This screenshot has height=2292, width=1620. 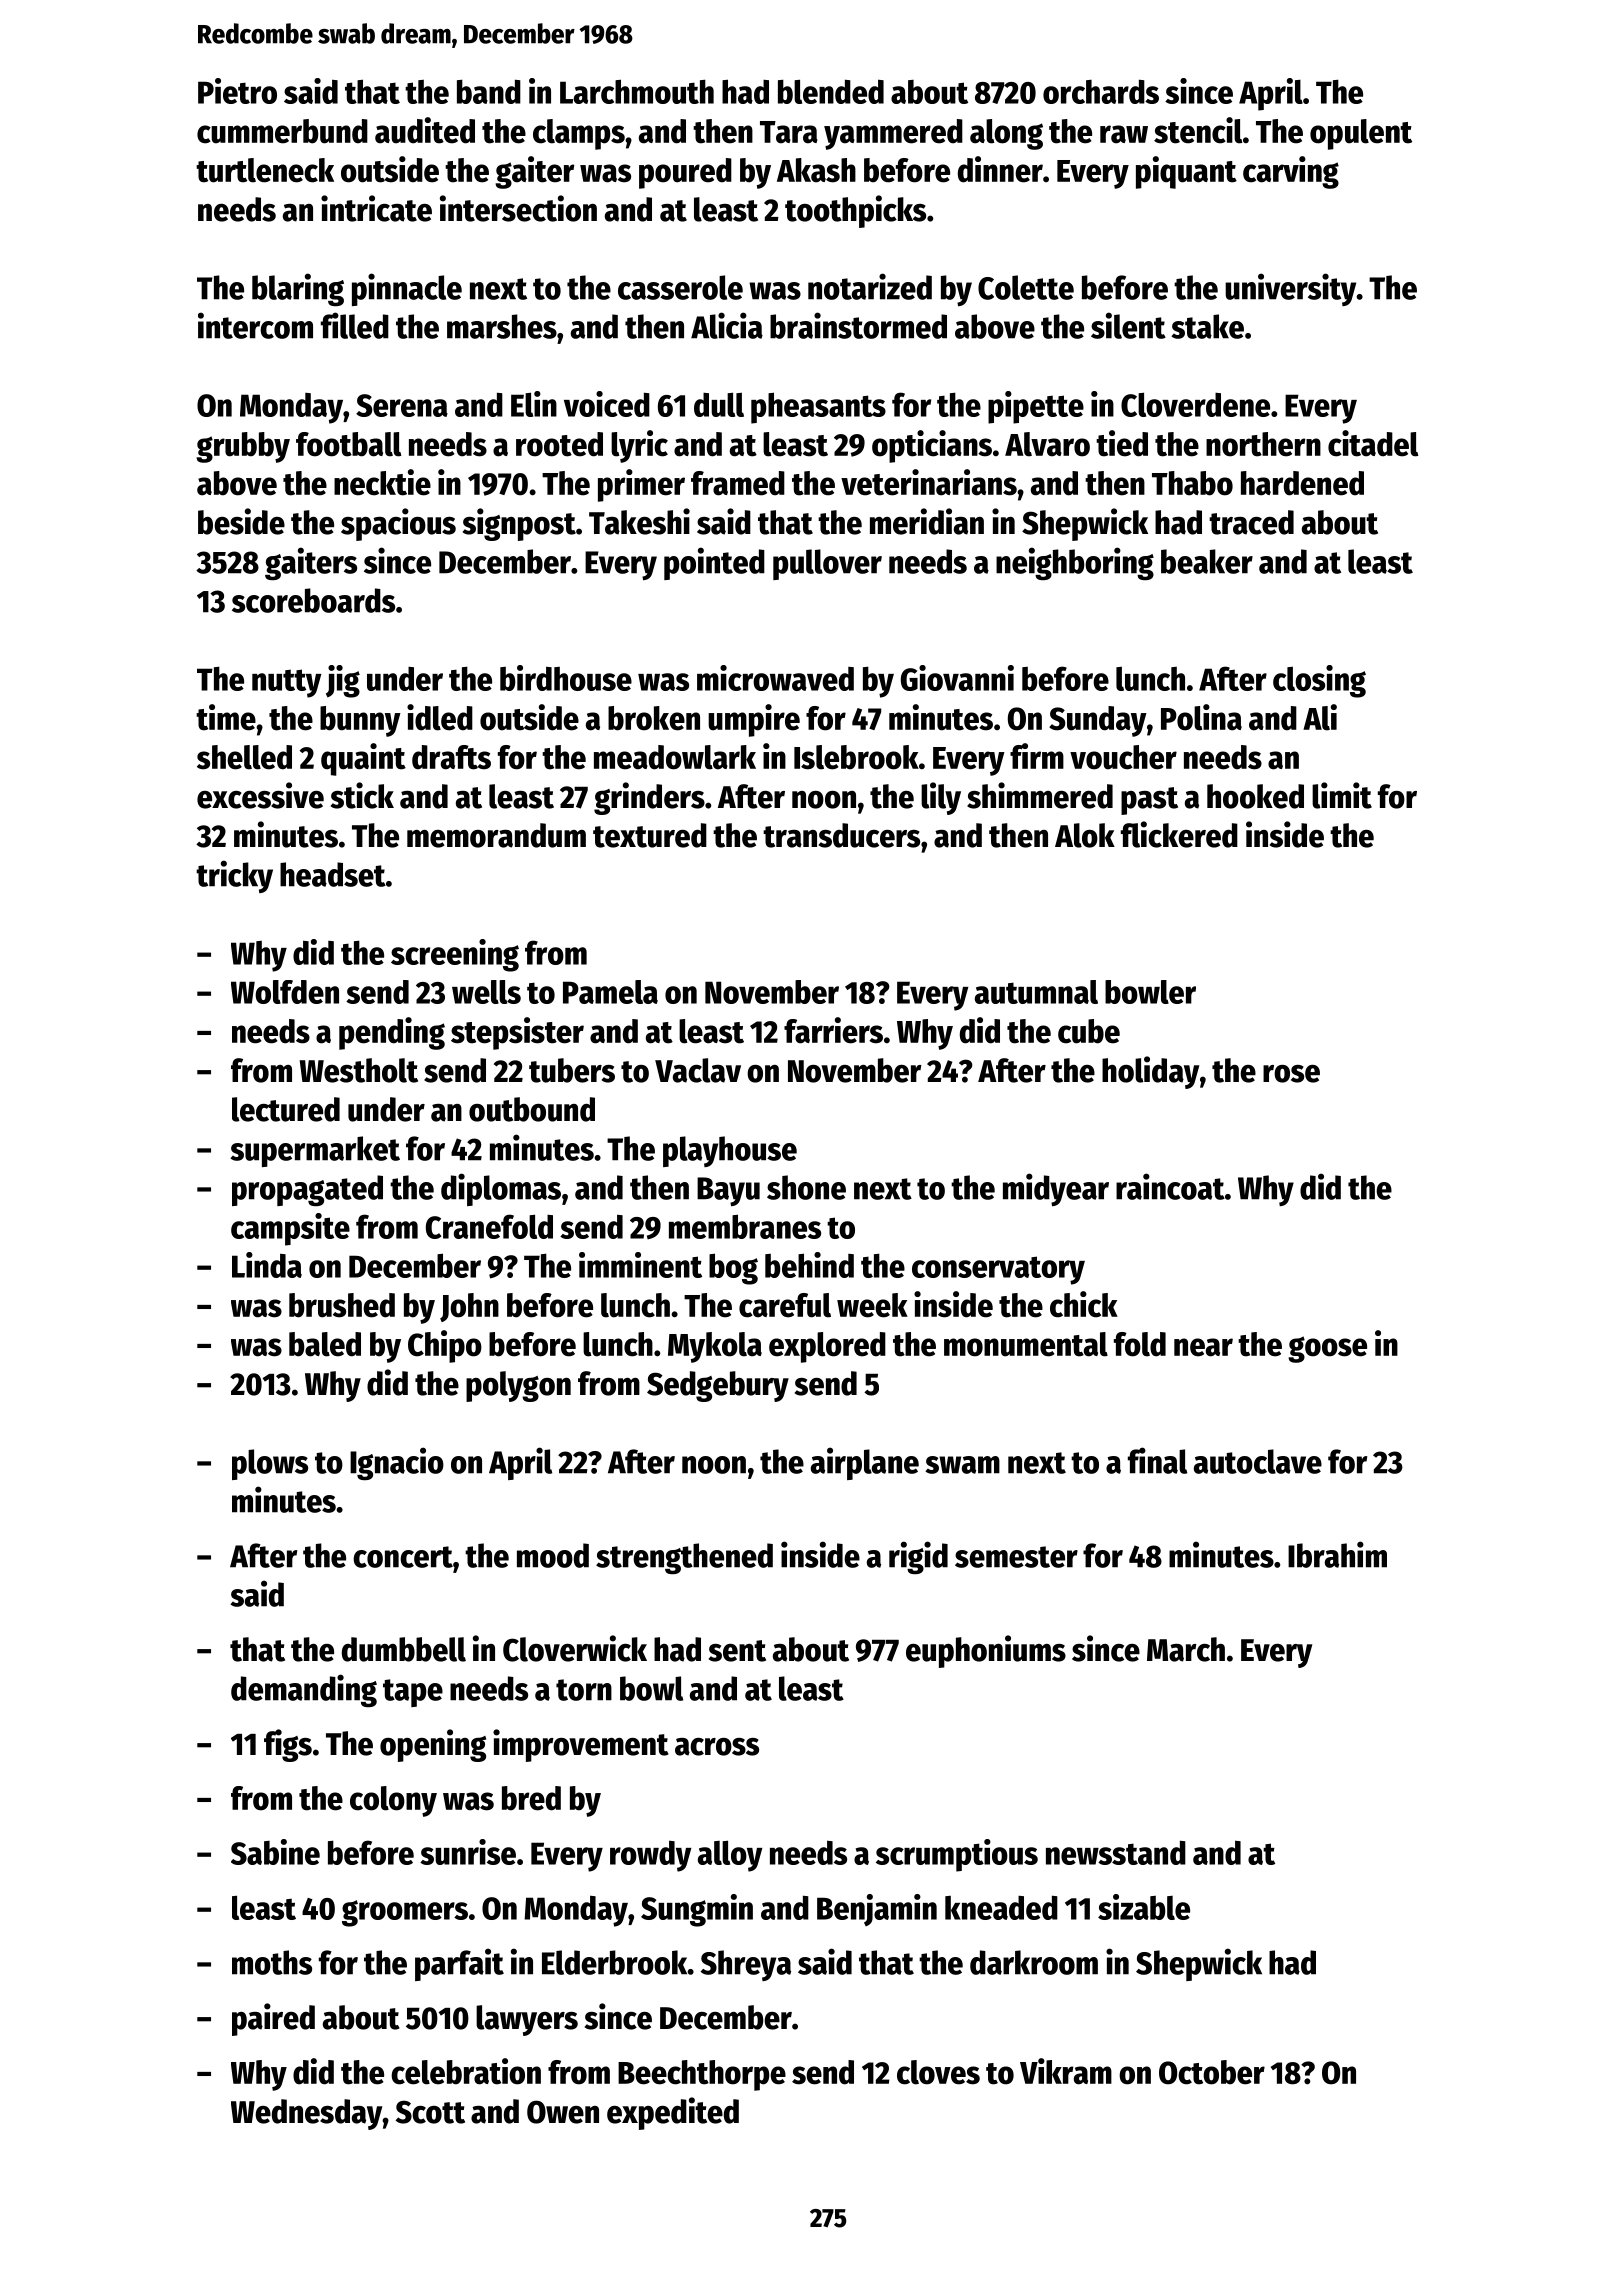 I want to click on blended, so click(x=831, y=91).
